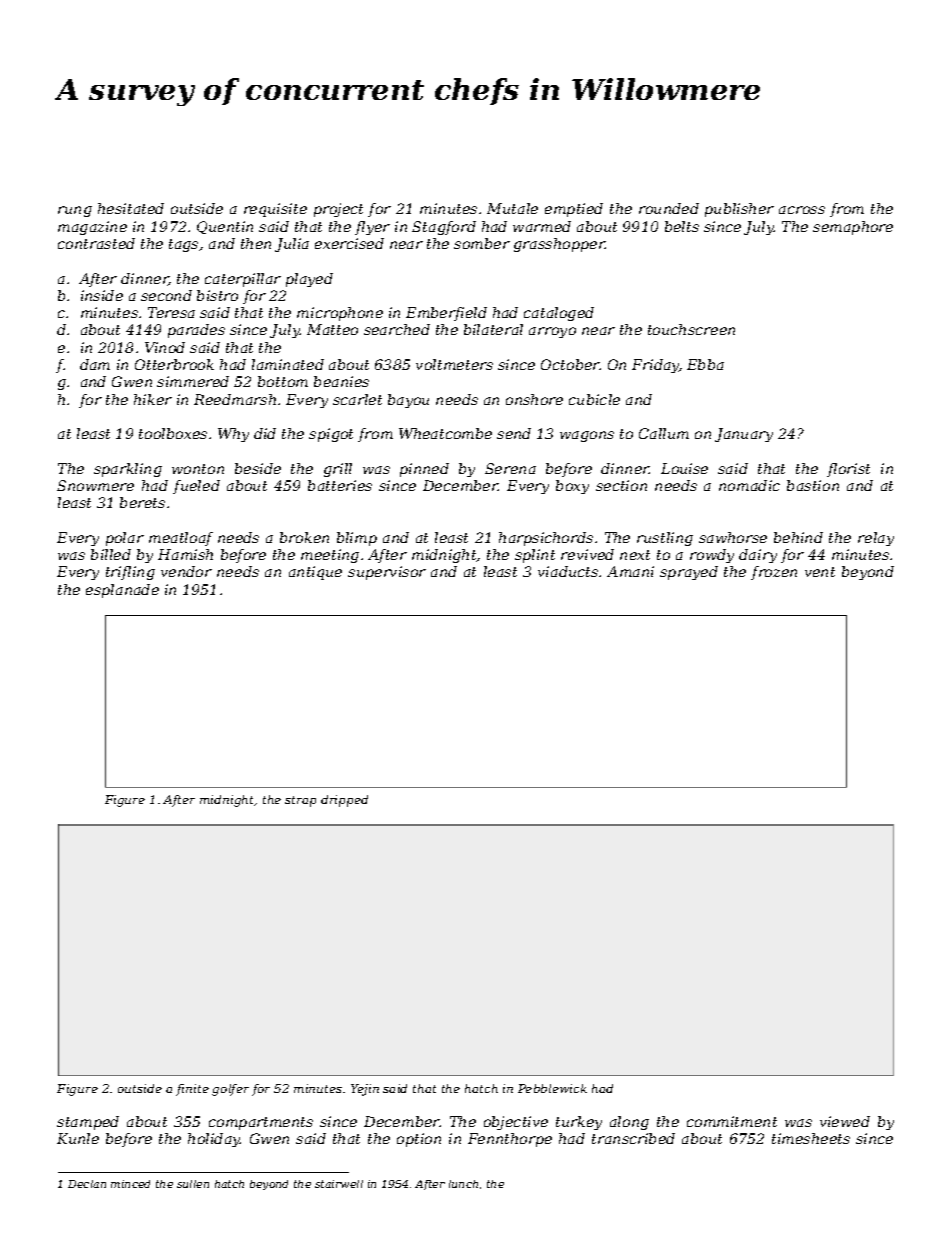  What do you see at coordinates (128, 470) in the screenshot?
I see `sparkling` at bounding box center [128, 470].
